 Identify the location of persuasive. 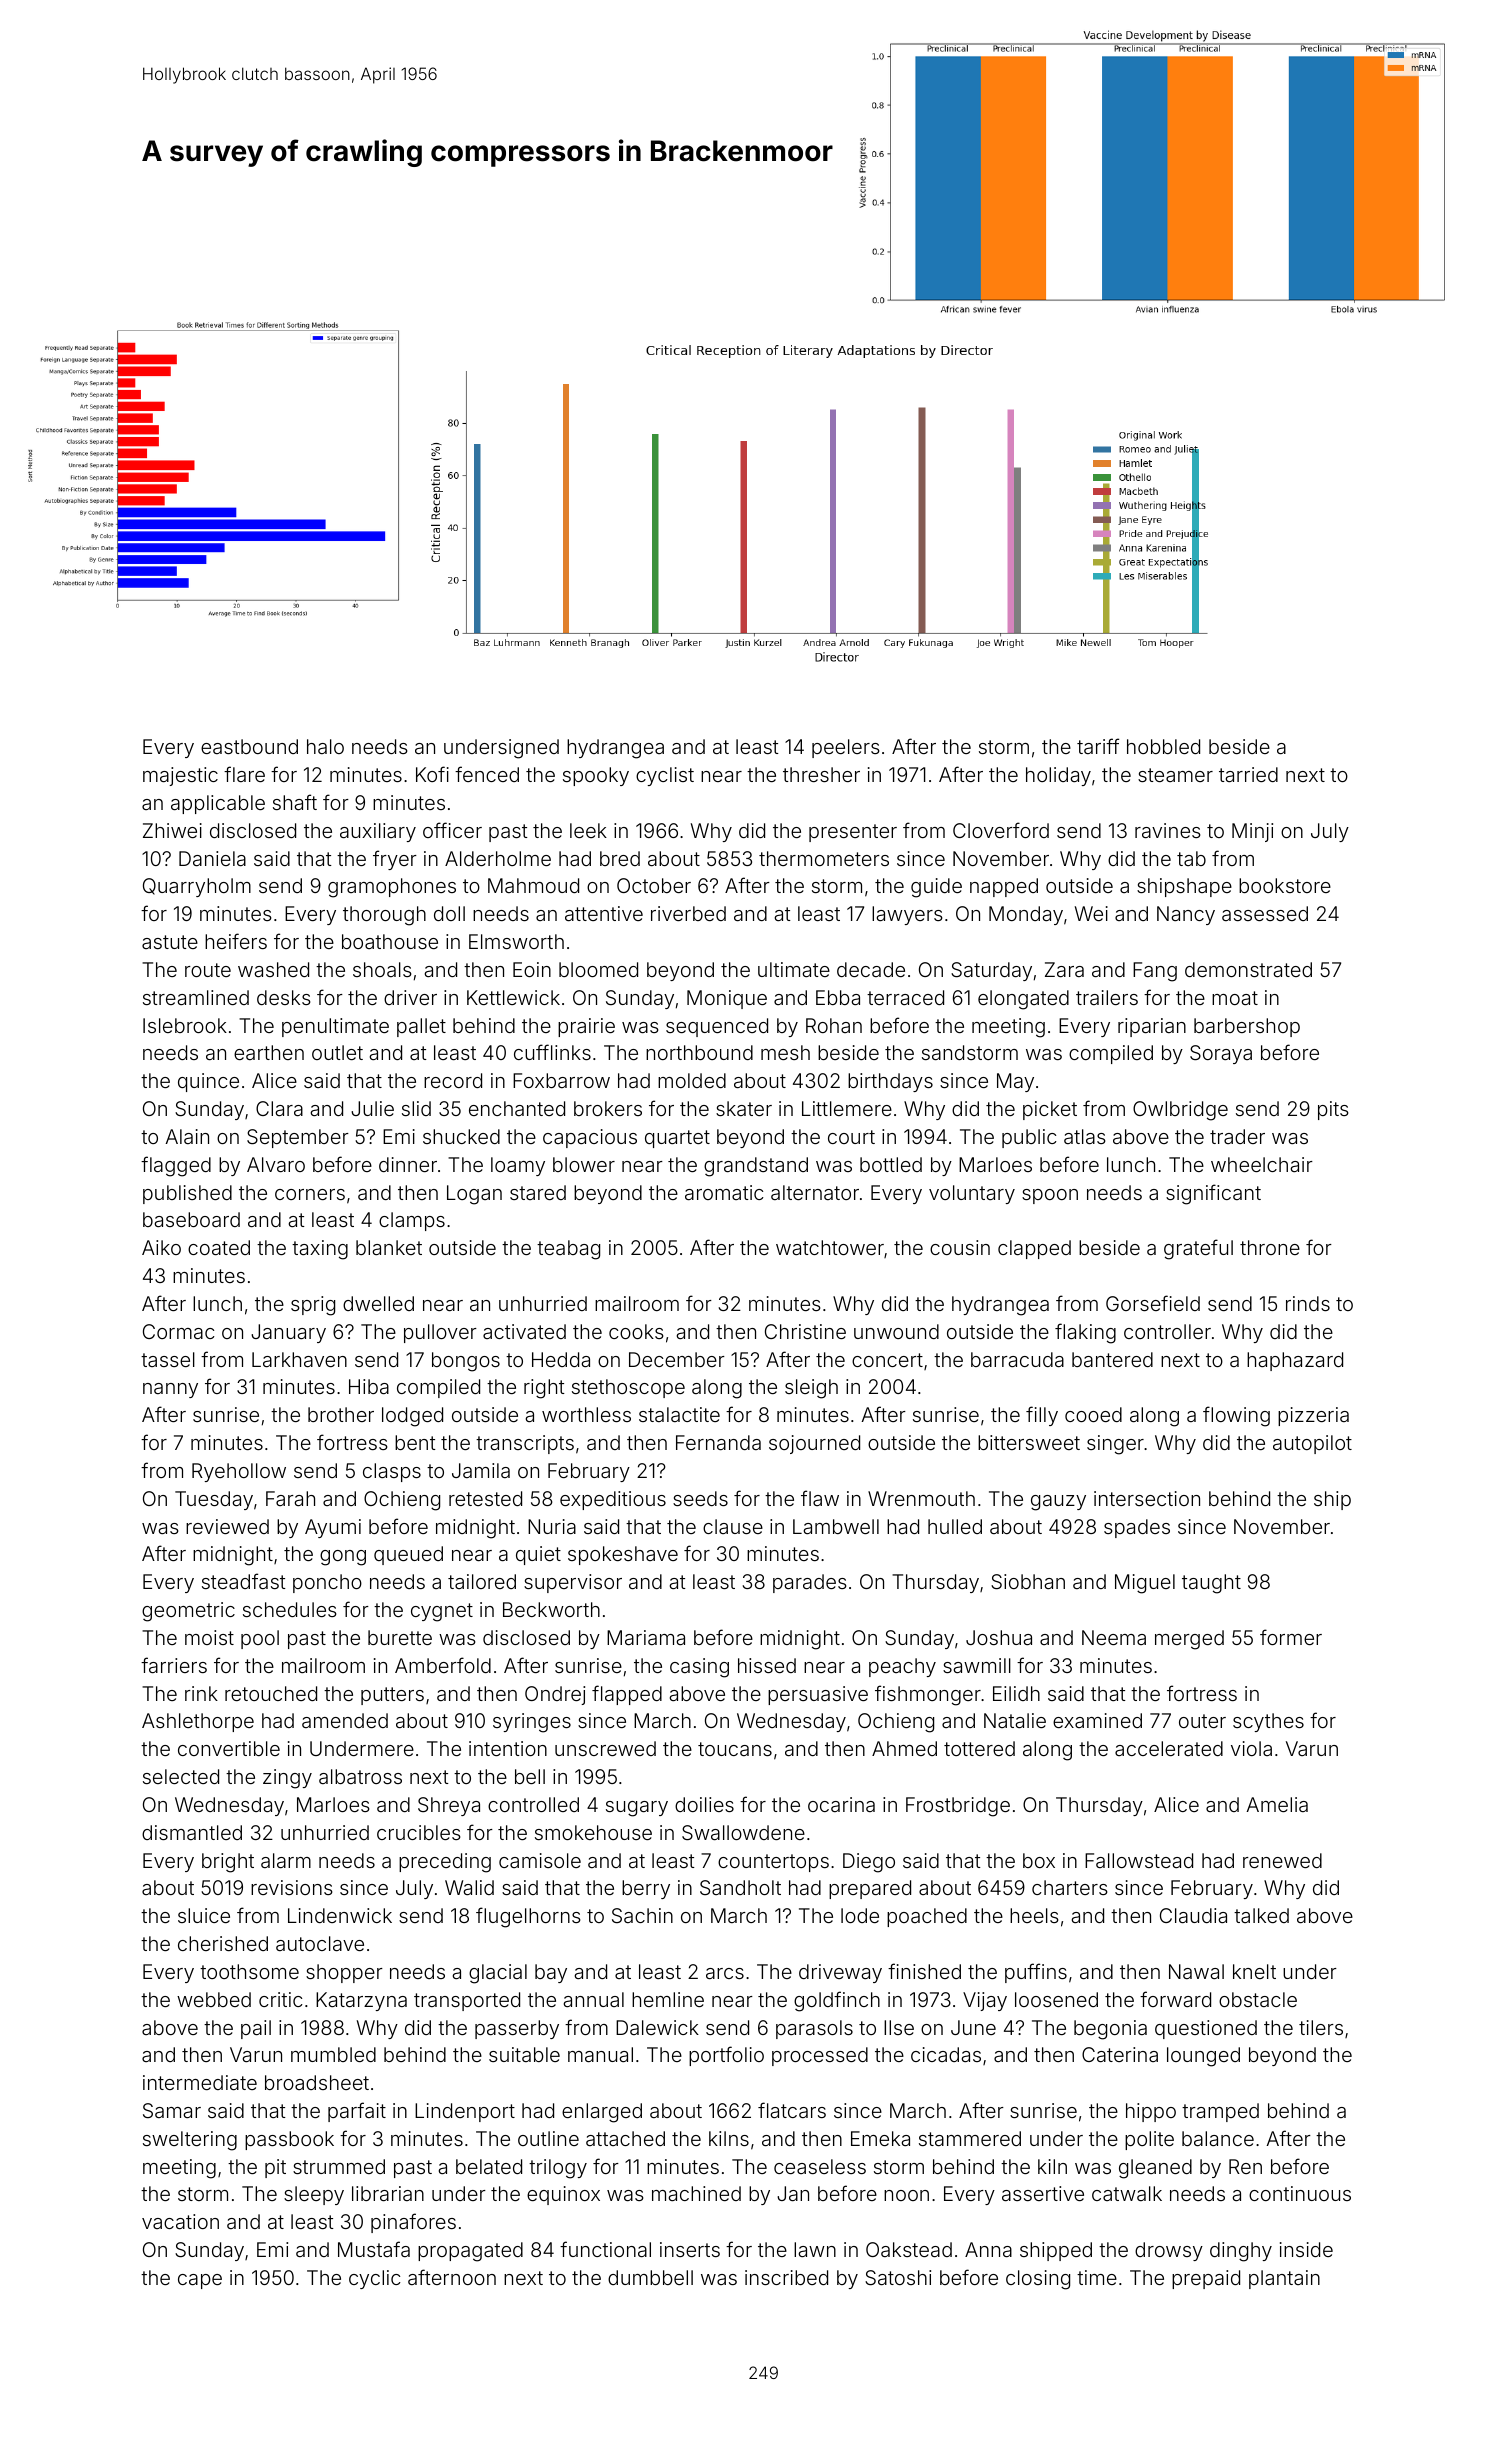
(818, 1695).
